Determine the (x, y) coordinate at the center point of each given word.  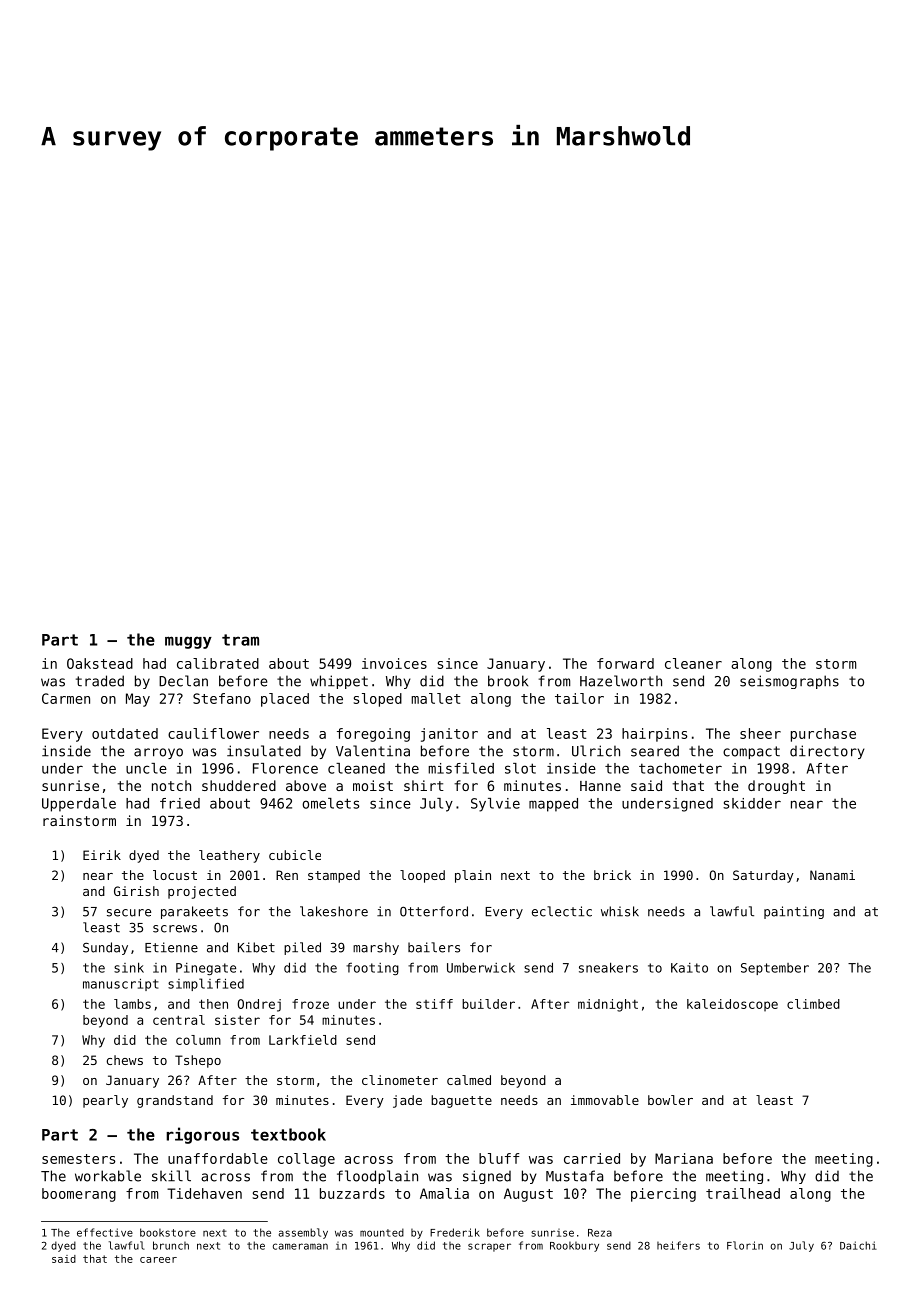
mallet (436, 698)
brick (612, 875)
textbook (288, 1134)
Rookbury (574, 1246)
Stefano (222, 698)
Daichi (858, 1245)
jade (407, 1101)
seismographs (789, 682)
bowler (670, 1100)
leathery (229, 856)
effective (105, 1232)
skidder (752, 803)
